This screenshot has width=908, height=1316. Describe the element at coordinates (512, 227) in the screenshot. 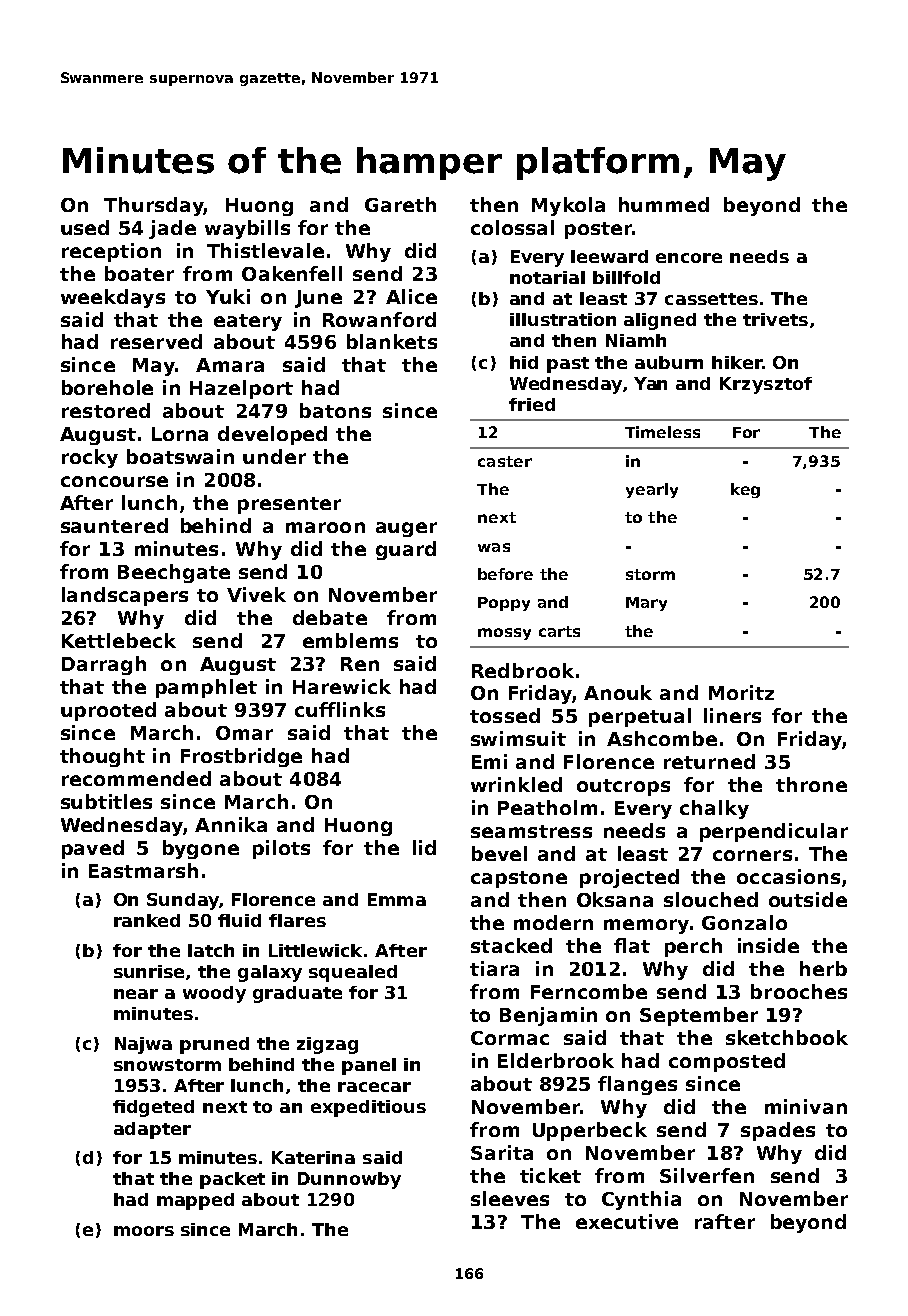

I see `colossal` at that location.
